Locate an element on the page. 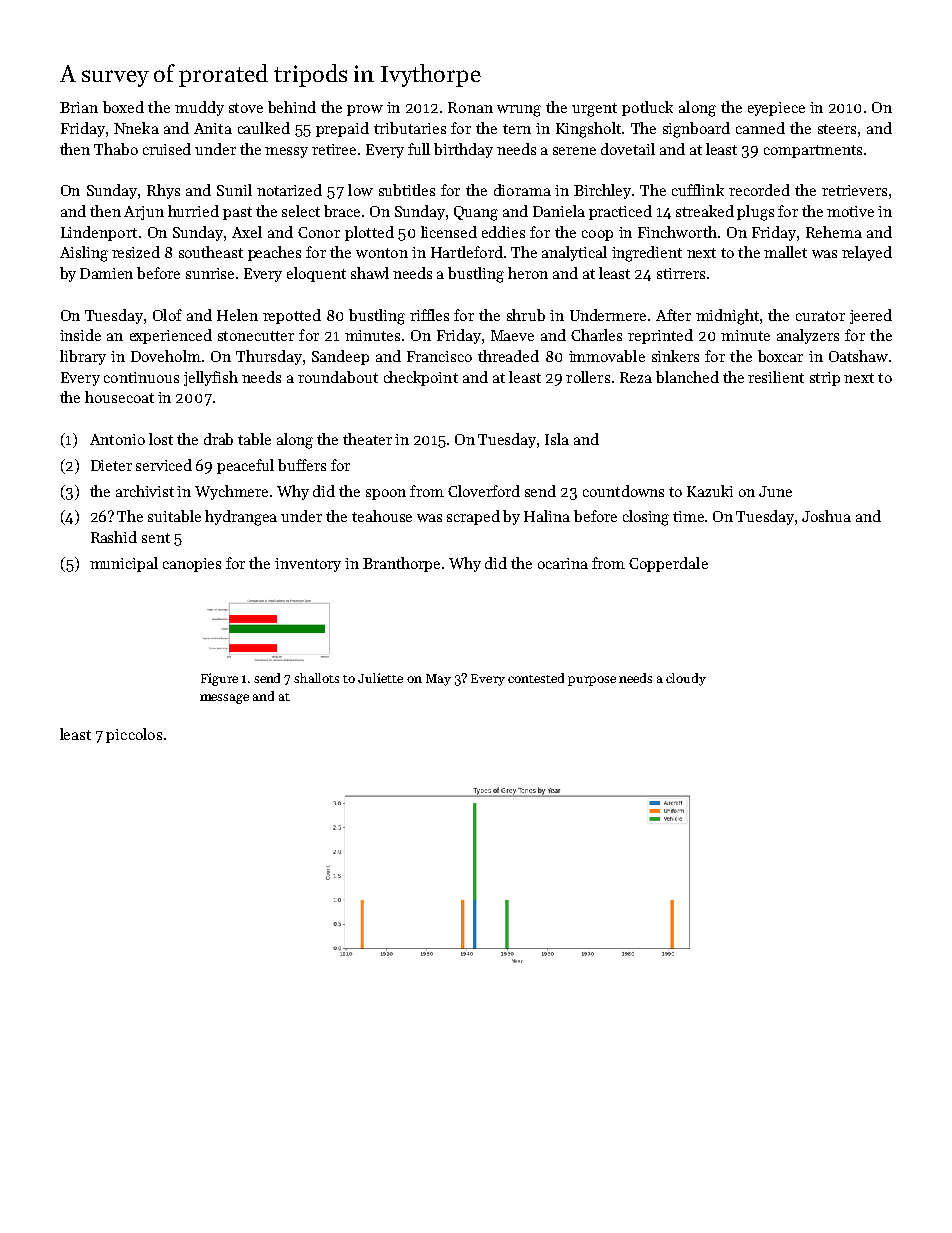  behind is located at coordinates (292, 107).
